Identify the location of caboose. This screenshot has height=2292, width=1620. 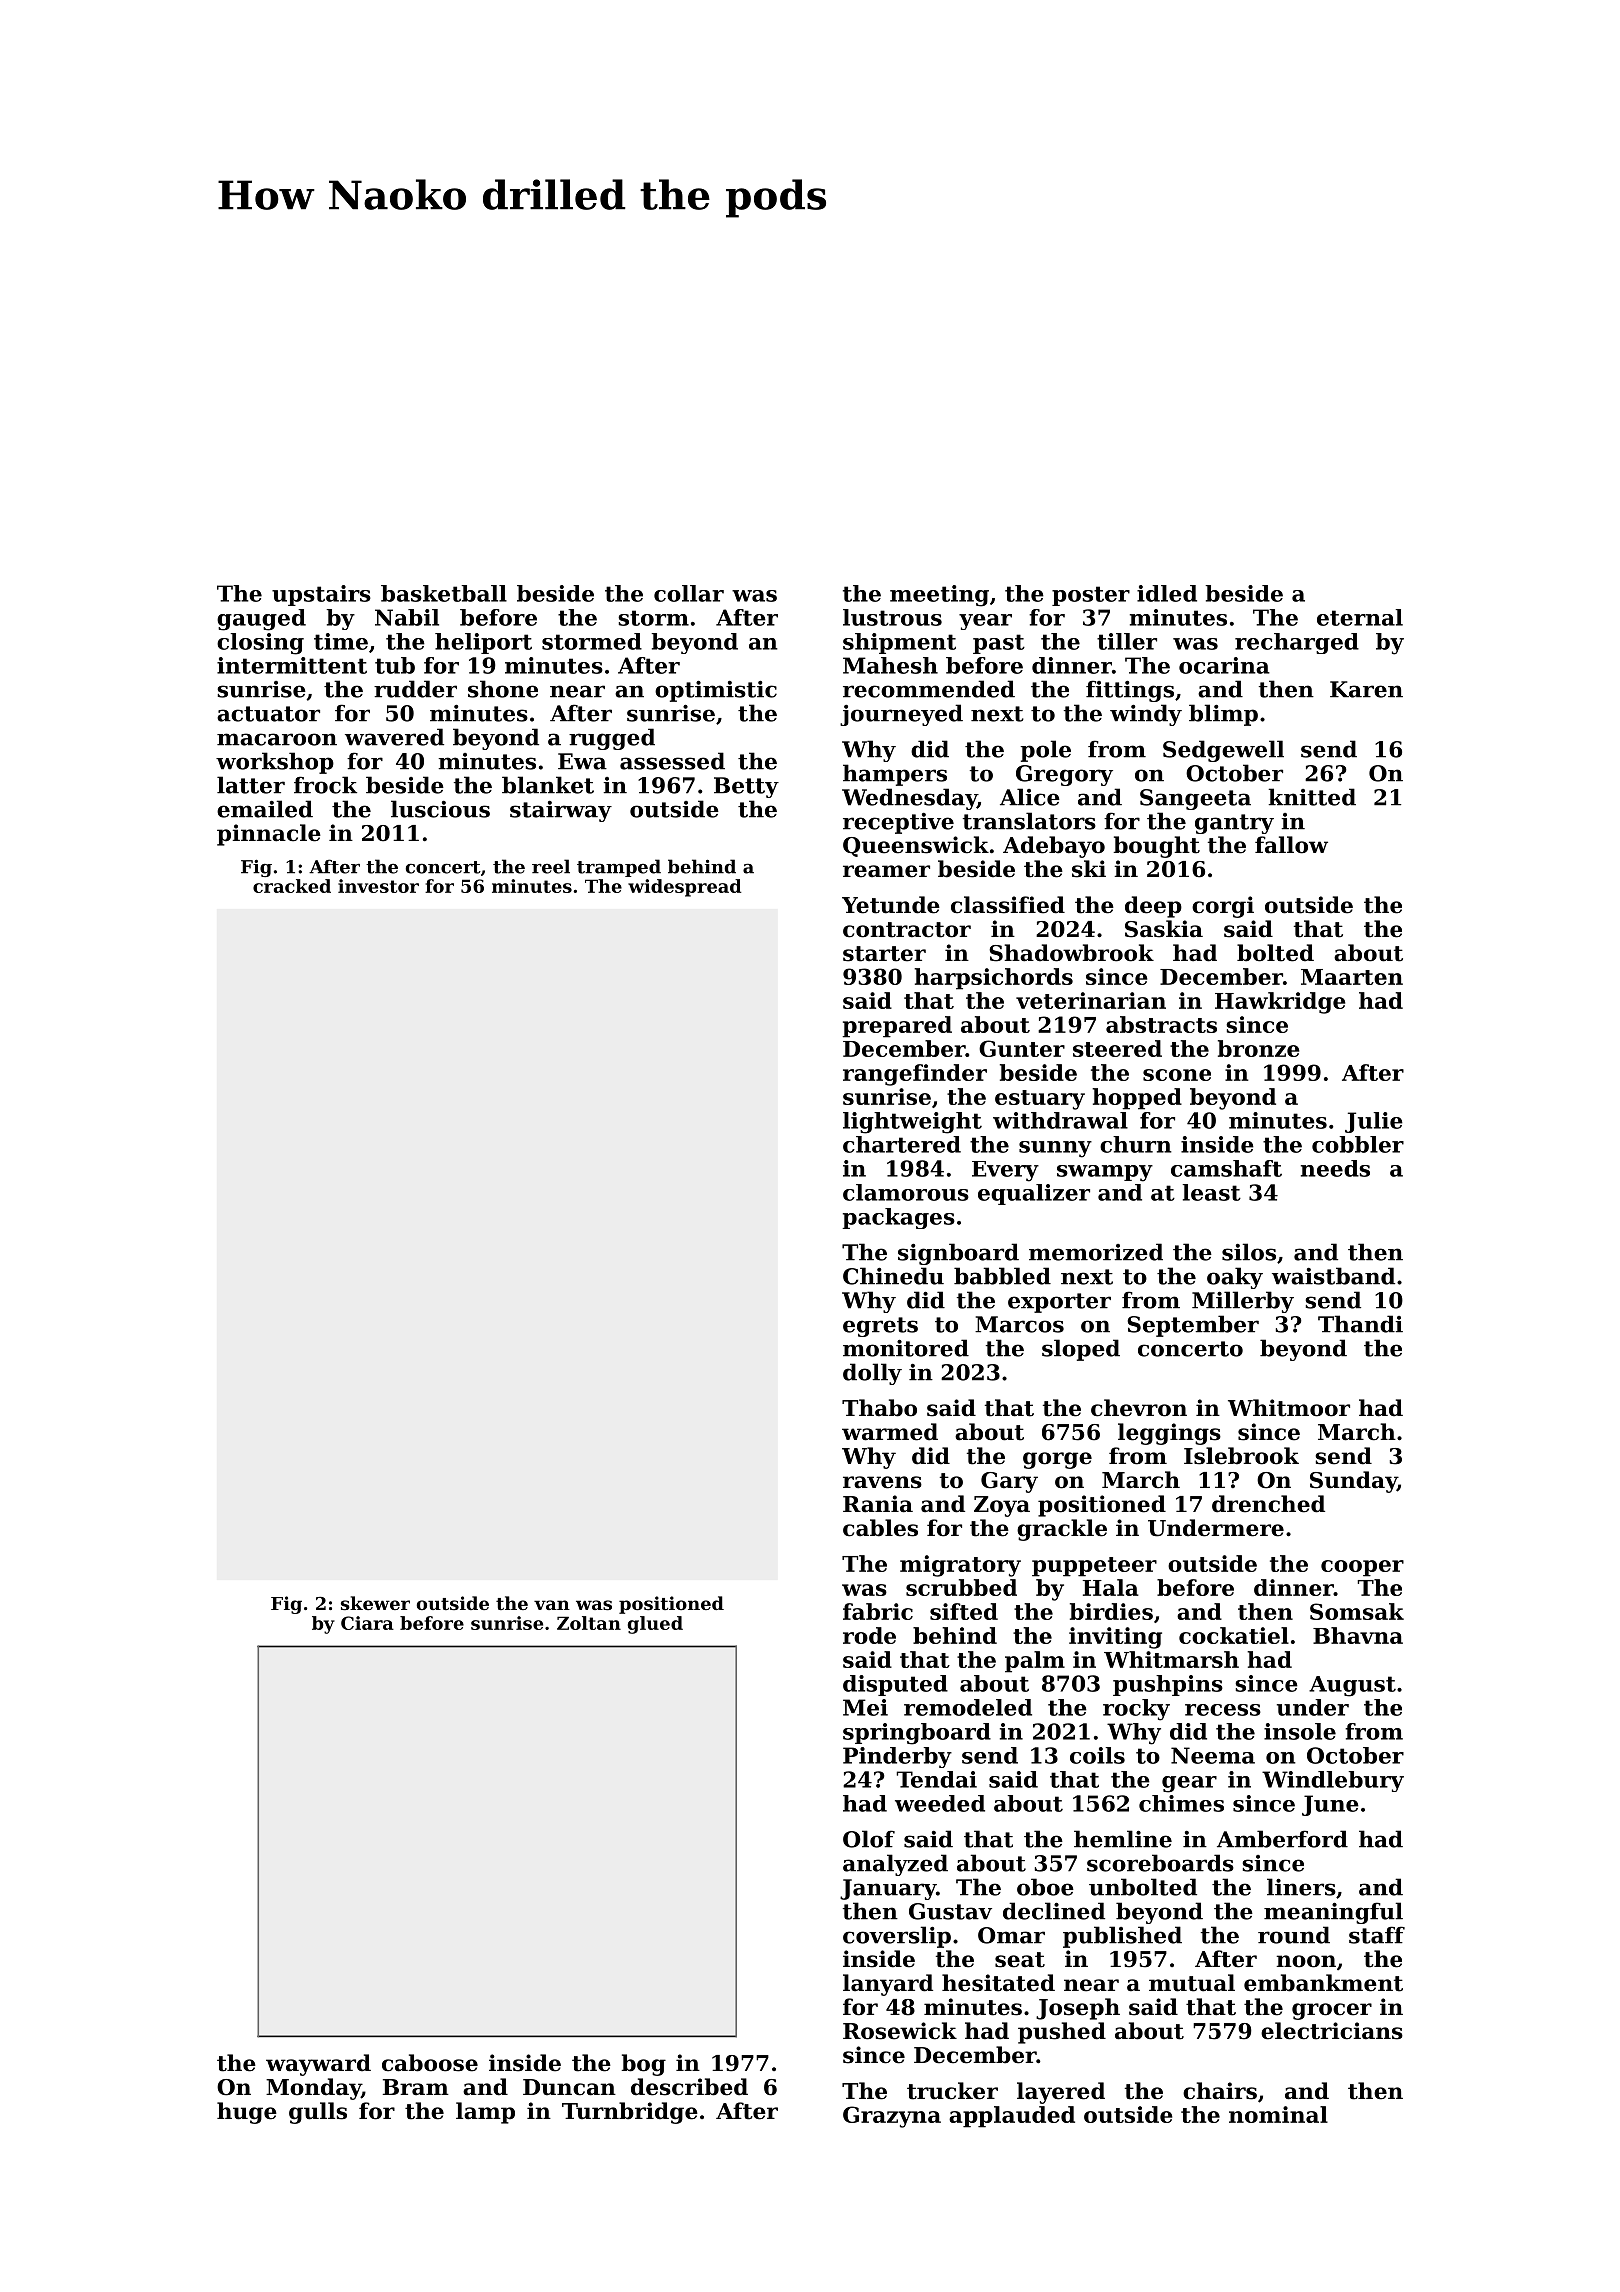
(430, 2063).
